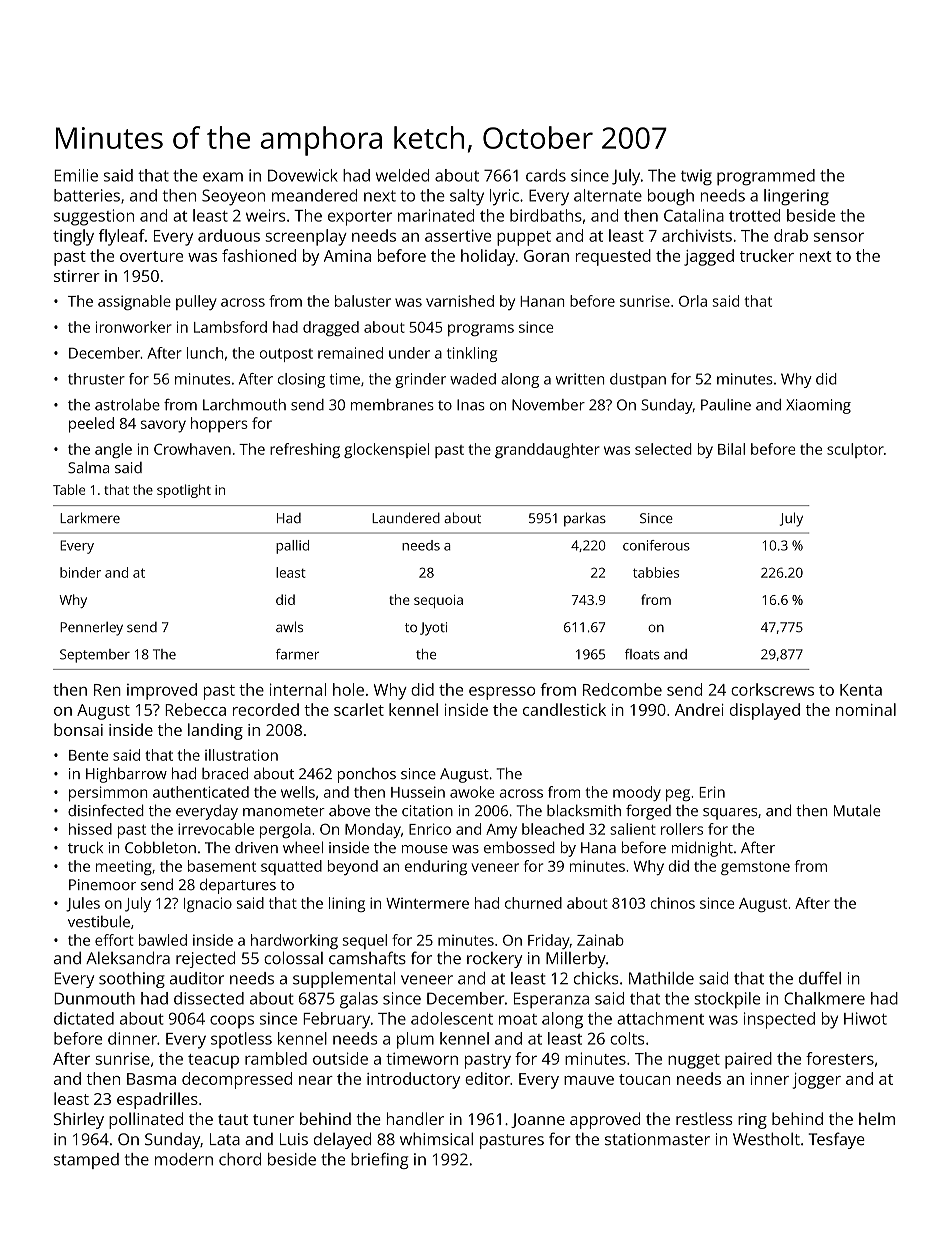  Describe the element at coordinates (297, 654) in the document. I see `farmer` at that location.
